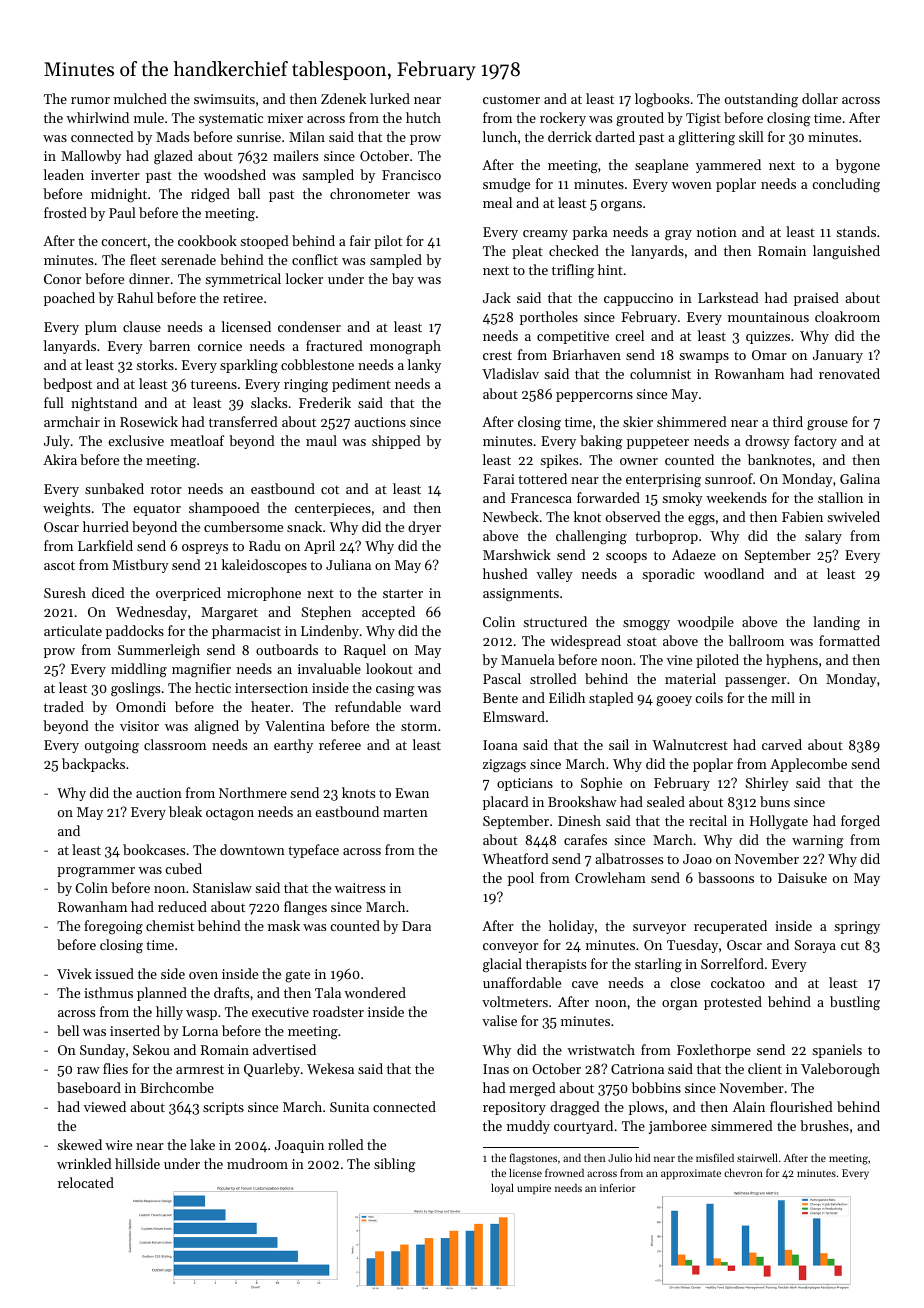  Describe the element at coordinates (585, 839) in the document. I see `carafes` at that location.
